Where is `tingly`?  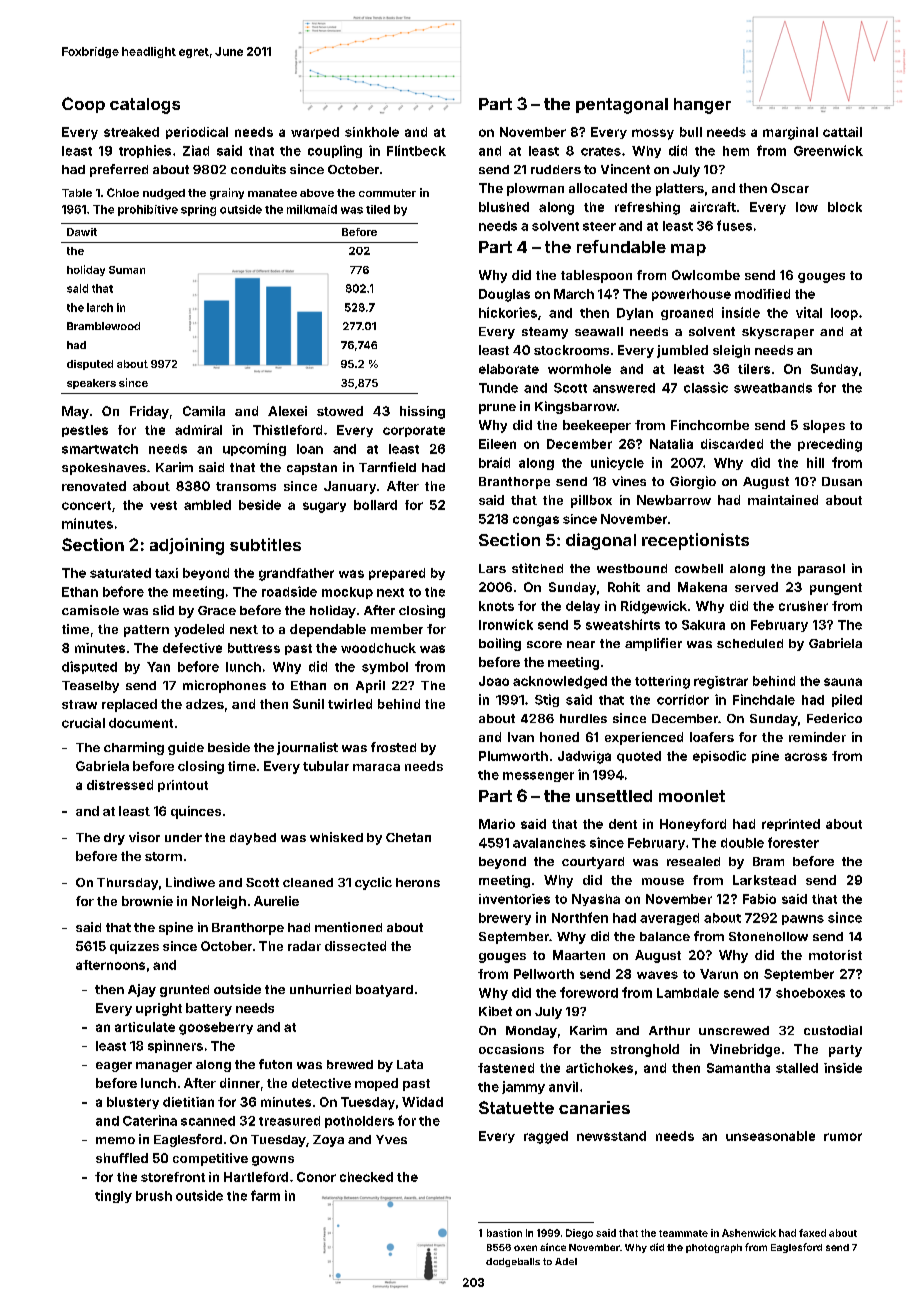
tingly is located at coordinates (113, 1196).
